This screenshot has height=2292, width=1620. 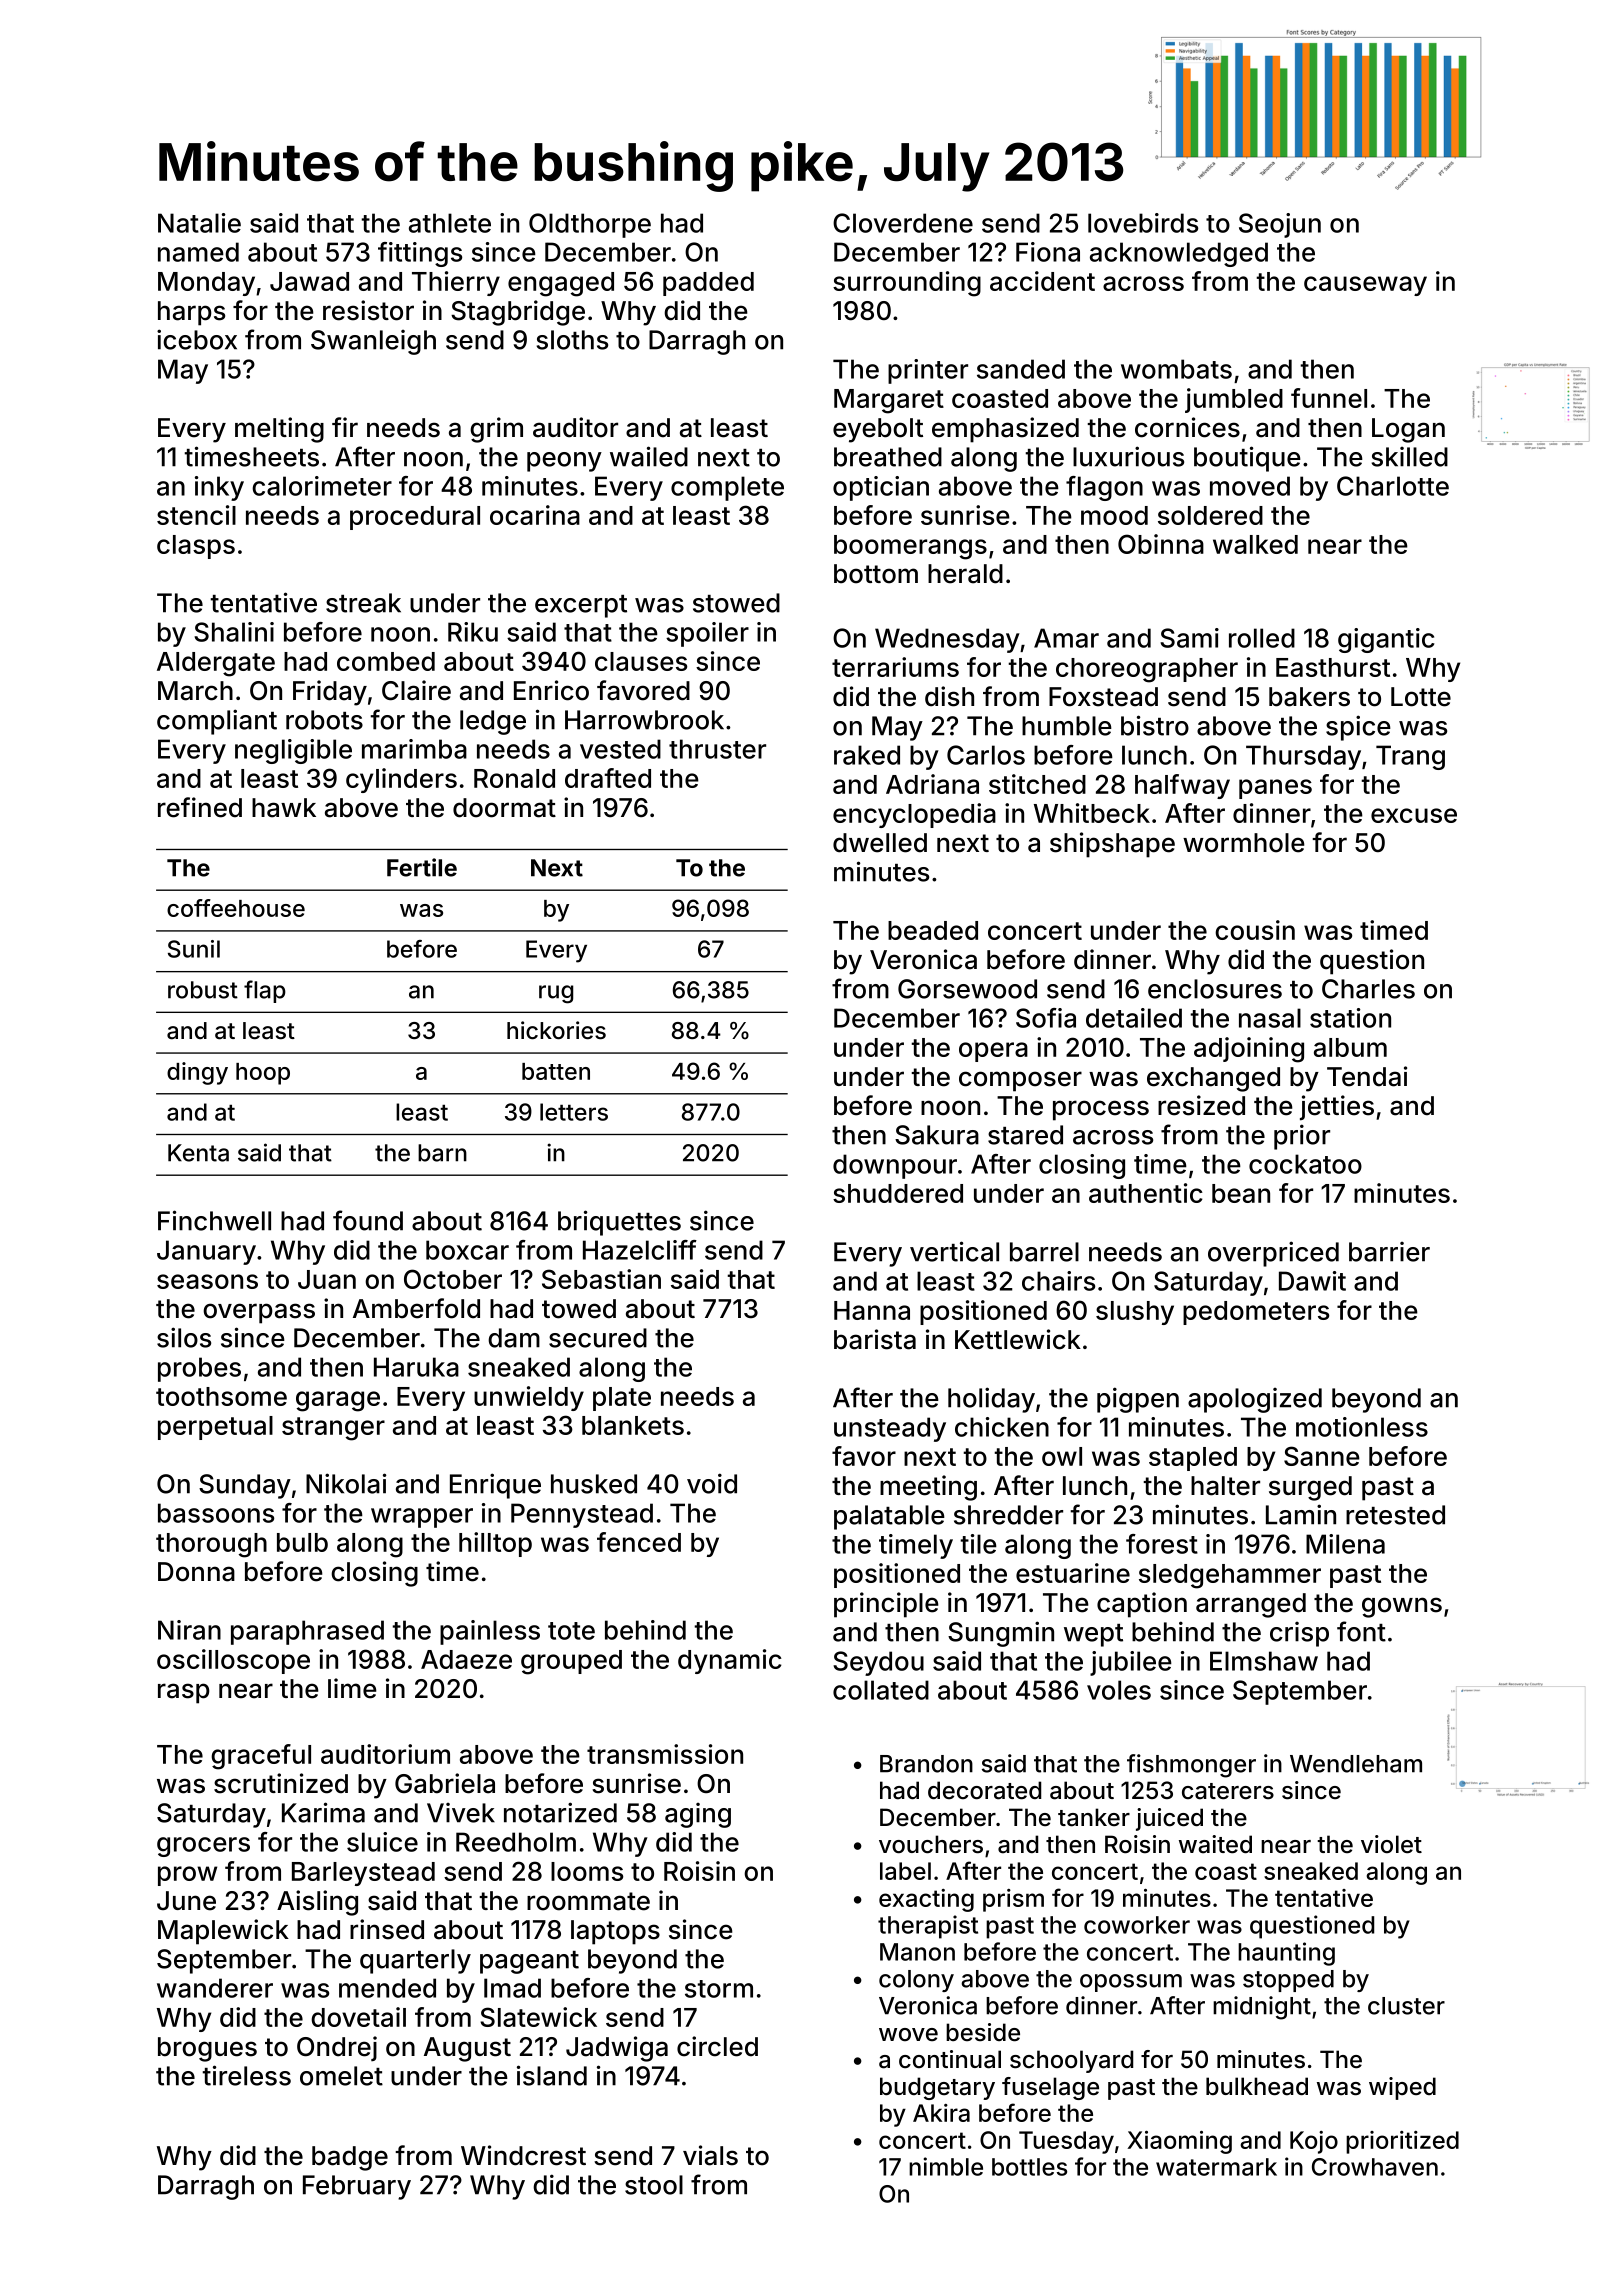 What do you see at coordinates (324, 720) in the screenshot?
I see `robots` at bounding box center [324, 720].
